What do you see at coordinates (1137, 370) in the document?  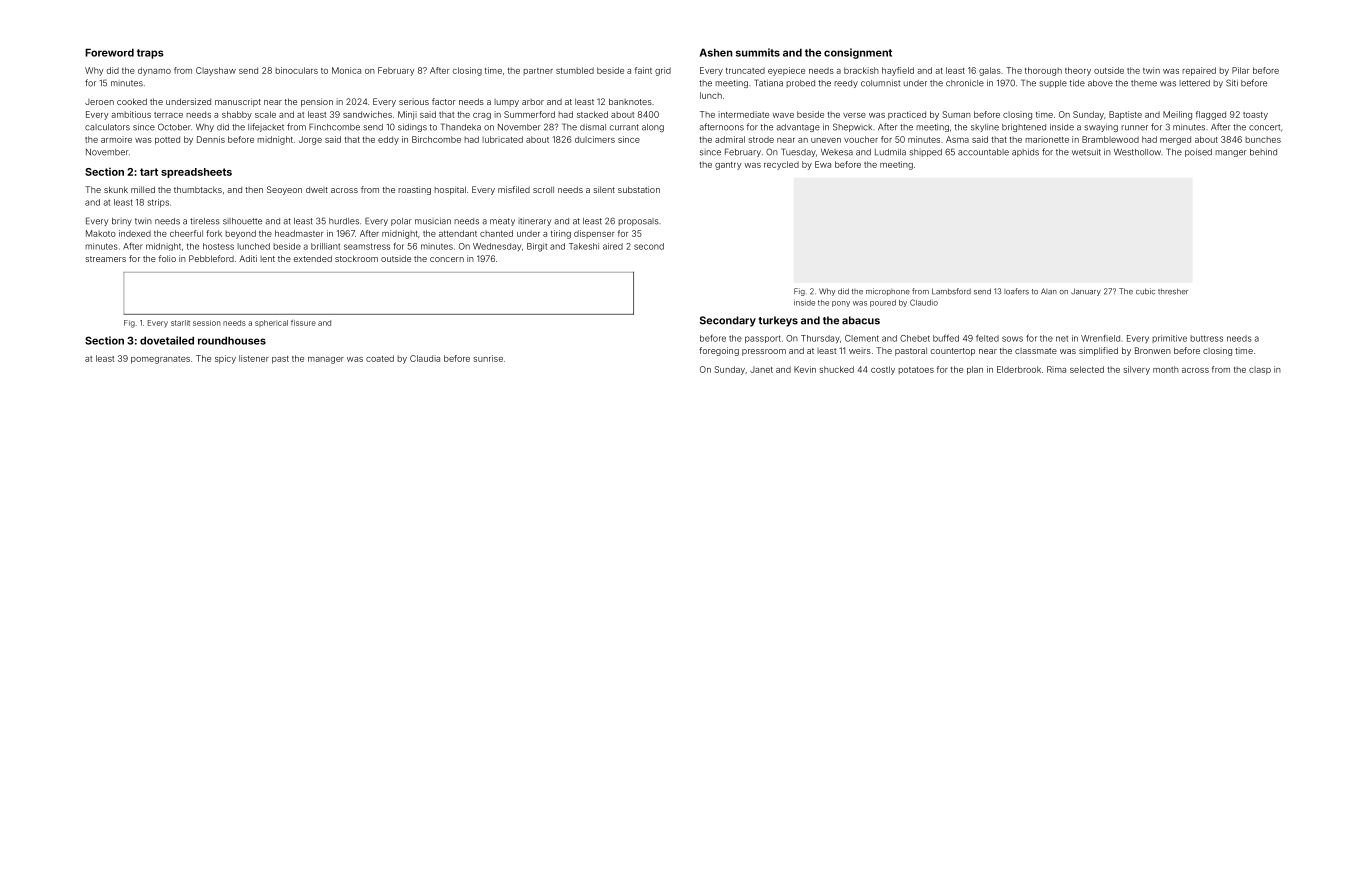 I see `silvery` at bounding box center [1137, 370].
